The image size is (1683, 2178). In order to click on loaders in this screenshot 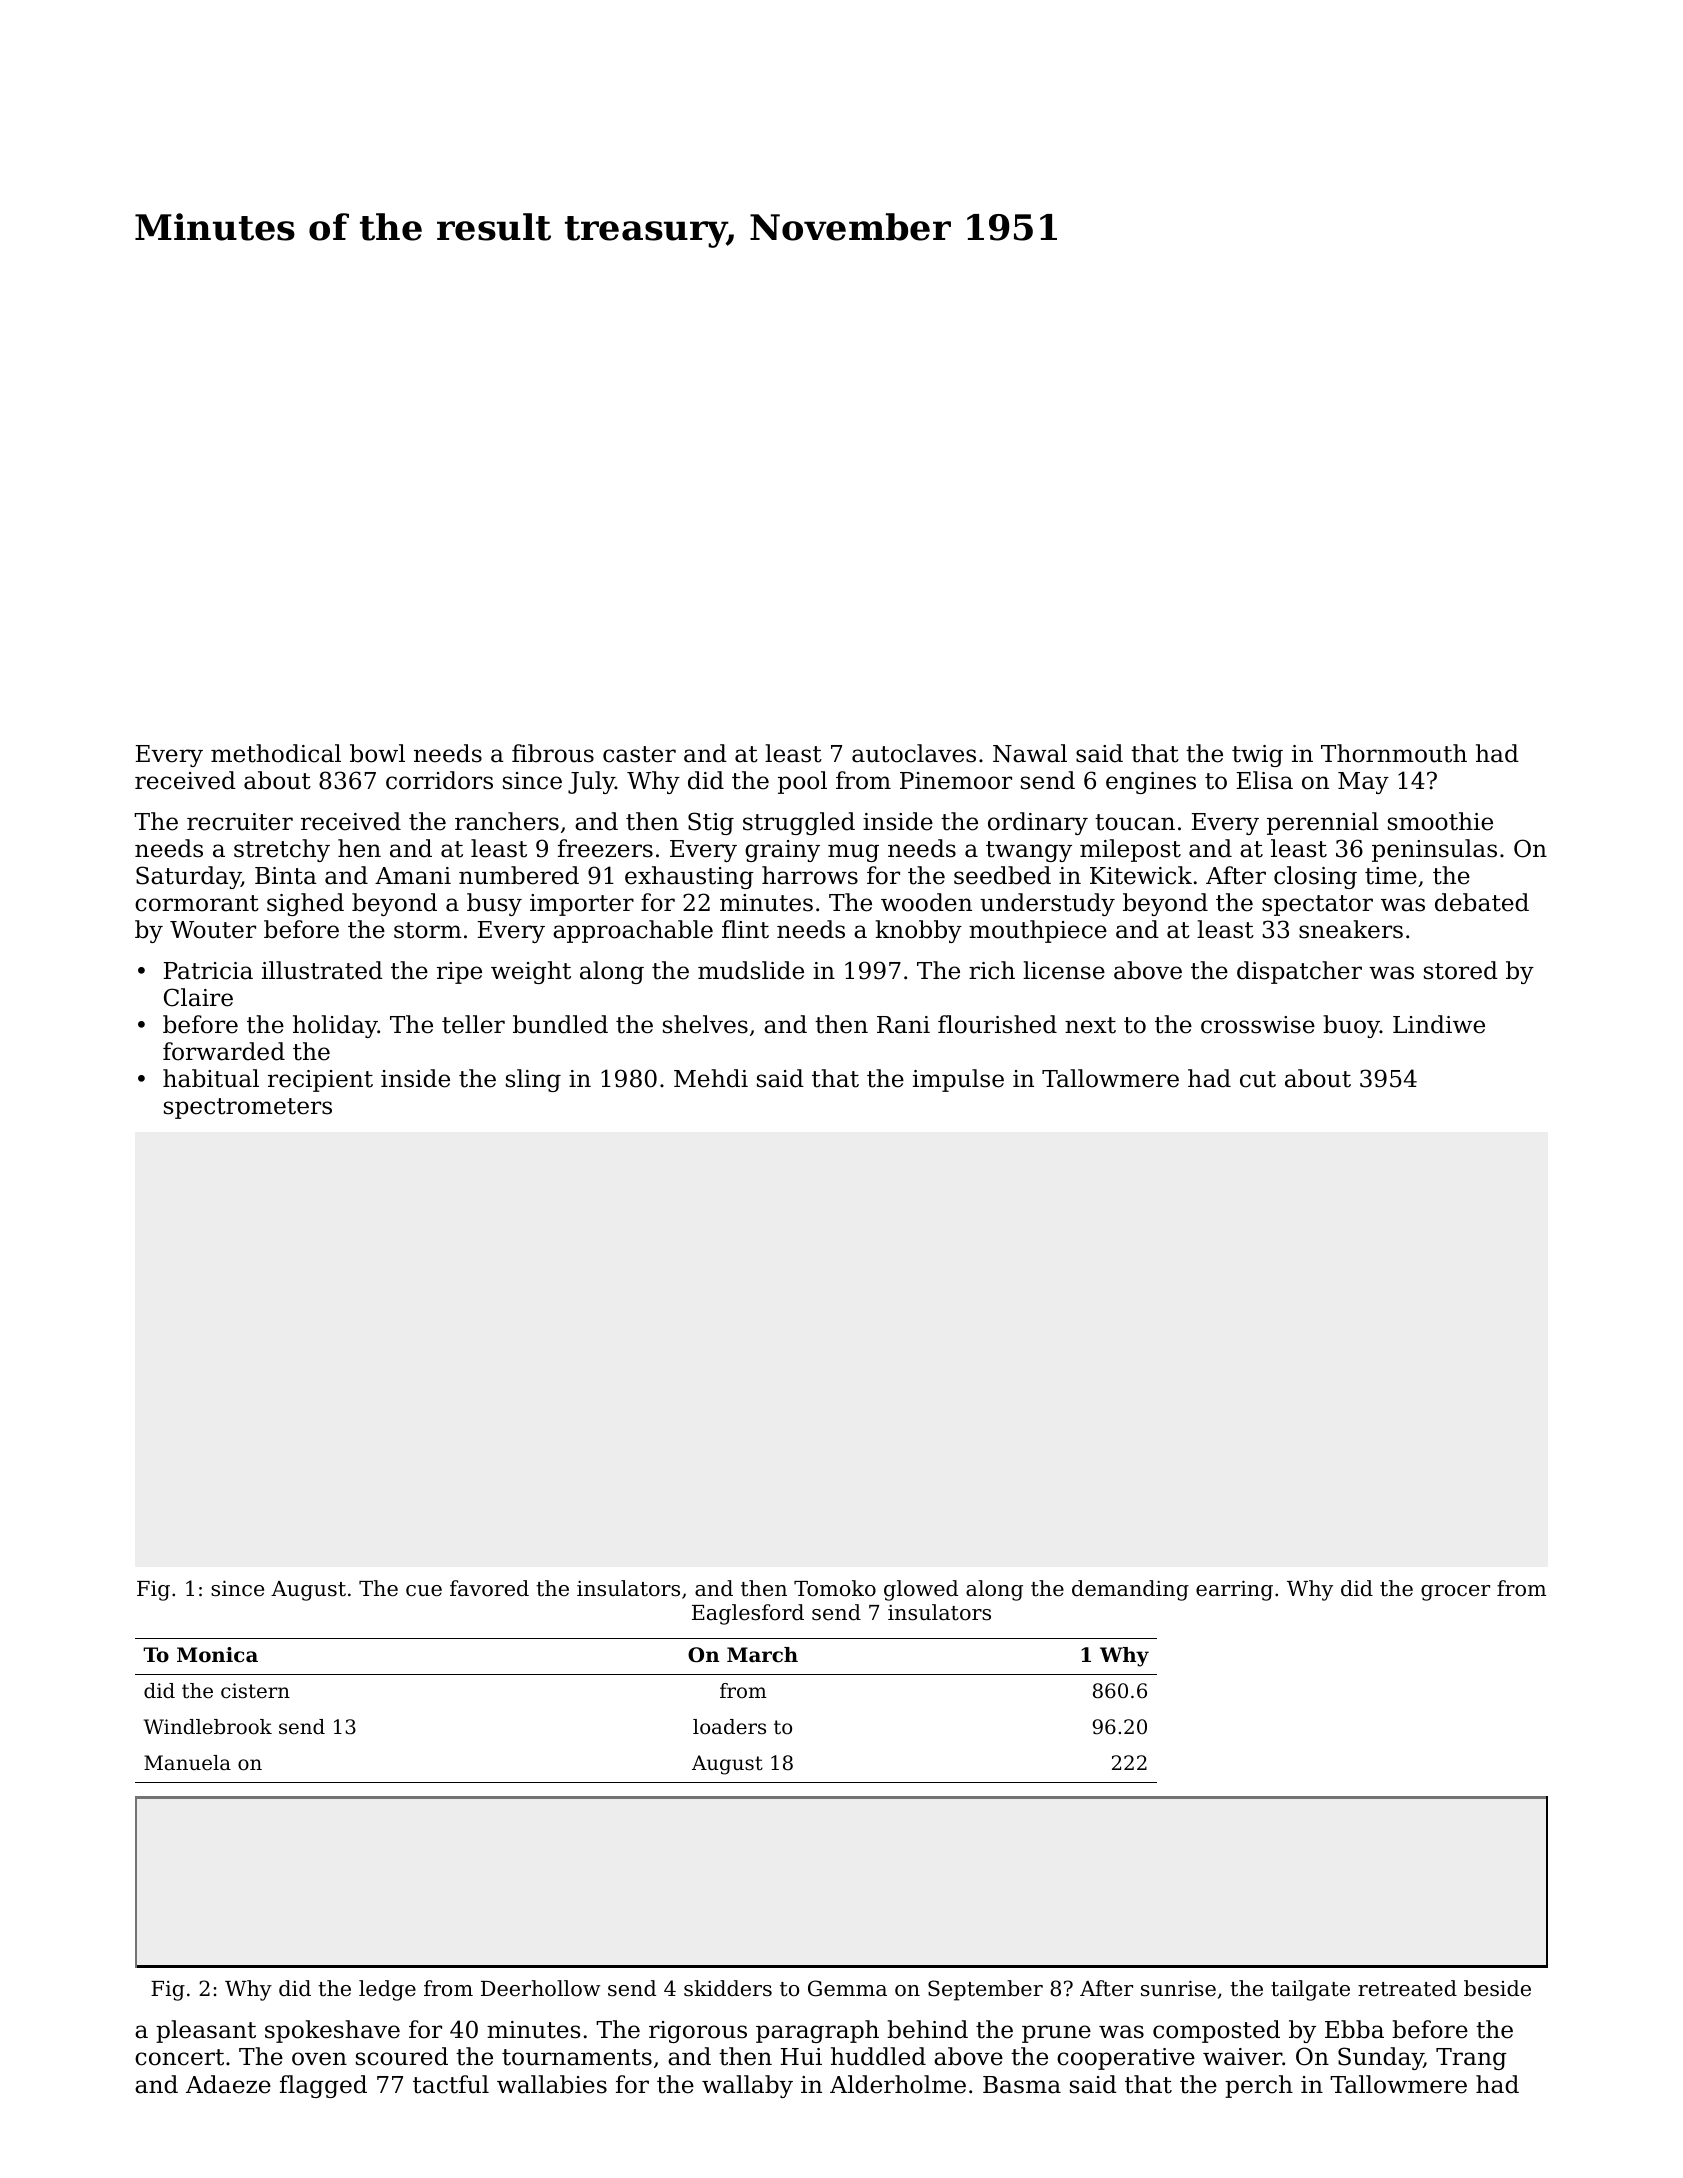, I will do `click(729, 1727)`.
